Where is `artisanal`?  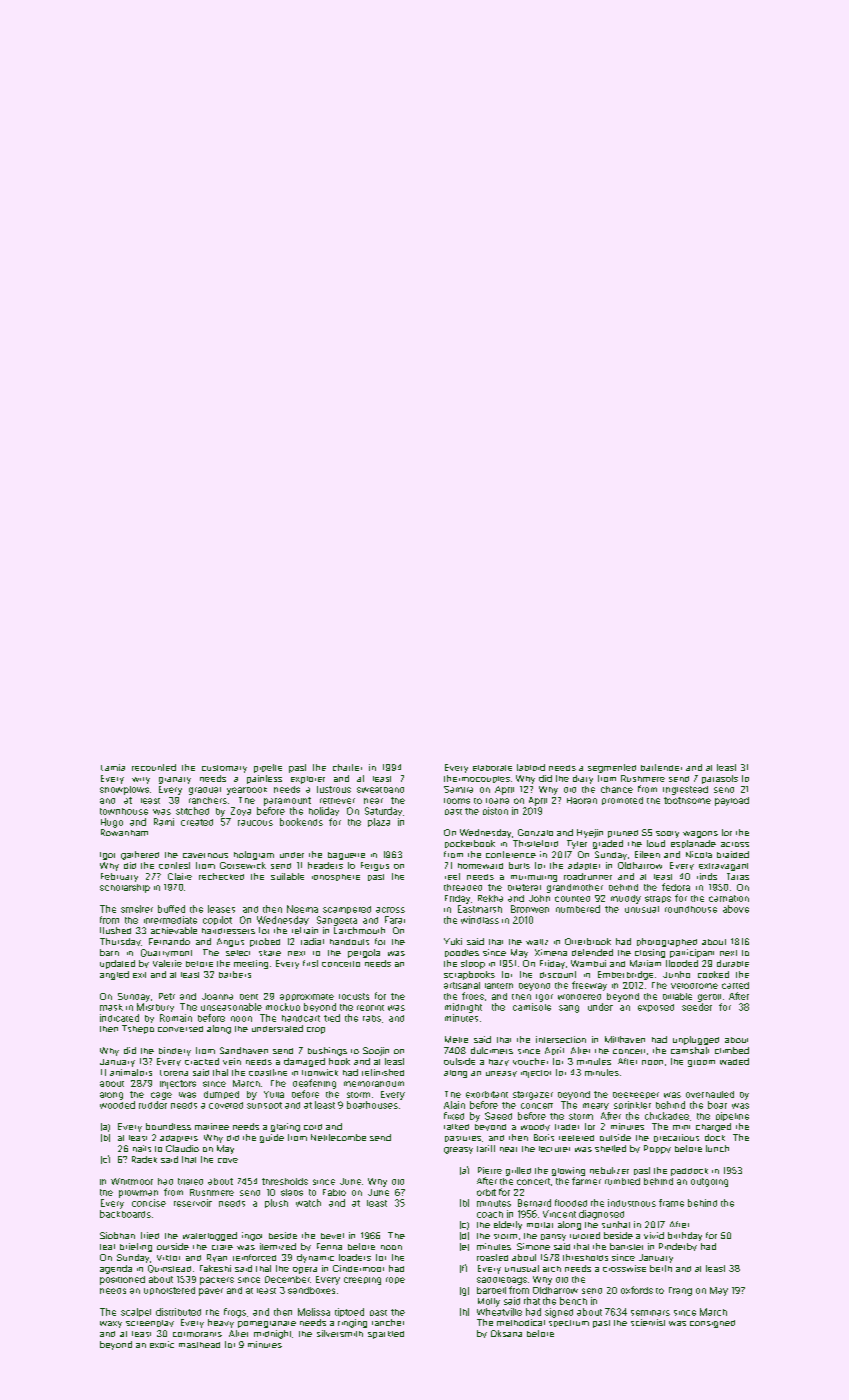
artisanal is located at coordinates (462, 985).
